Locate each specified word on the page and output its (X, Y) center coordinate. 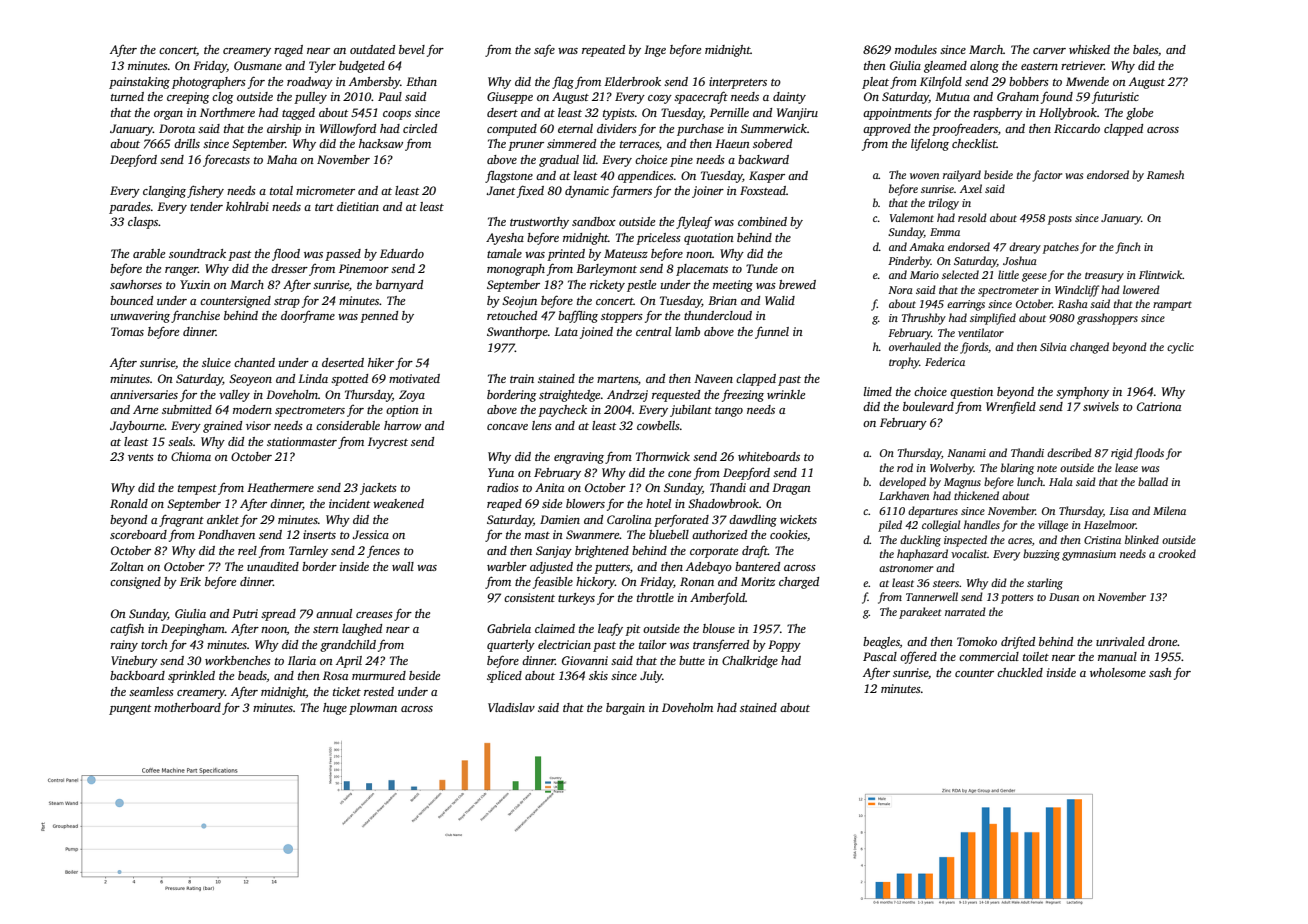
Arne (145, 409)
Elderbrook (632, 81)
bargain (625, 709)
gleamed (945, 67)
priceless (658, 239)
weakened (398, 503)
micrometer (325, 190)
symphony (1082, 393)
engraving (579, 458)
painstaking (139, 83)
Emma (945, 232)
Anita (549, 487)
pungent (130, 710)
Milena (1169, 510)
